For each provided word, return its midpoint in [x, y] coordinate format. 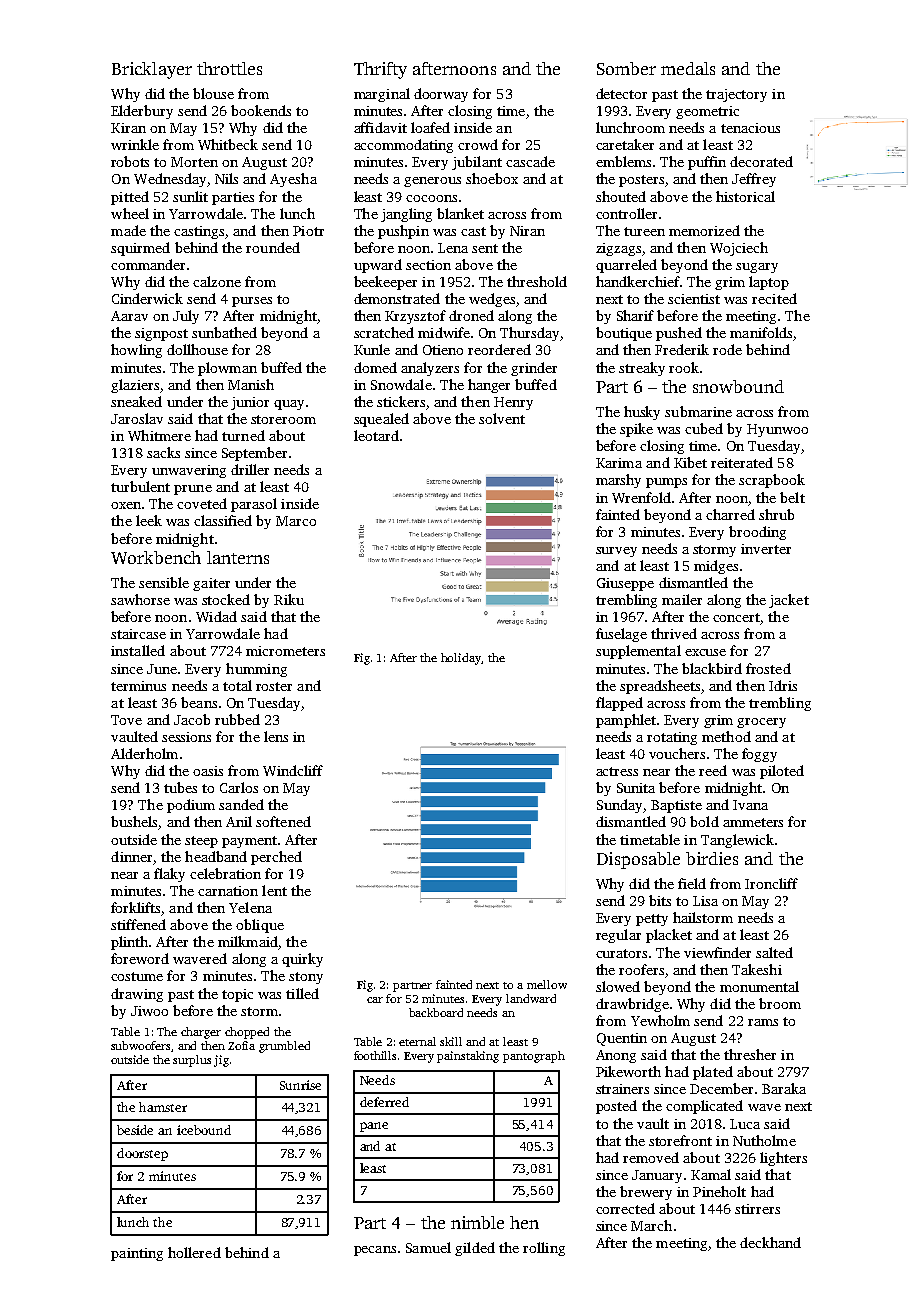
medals [688, 68]
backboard [436, 1012]
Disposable [638, 860]
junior [250, 403]
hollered [194, 1252]
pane [374, 1127]
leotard [376, 435]
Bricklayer [152, 70]
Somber [626, 68]
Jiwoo [149, 1011]
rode [727, 349]
